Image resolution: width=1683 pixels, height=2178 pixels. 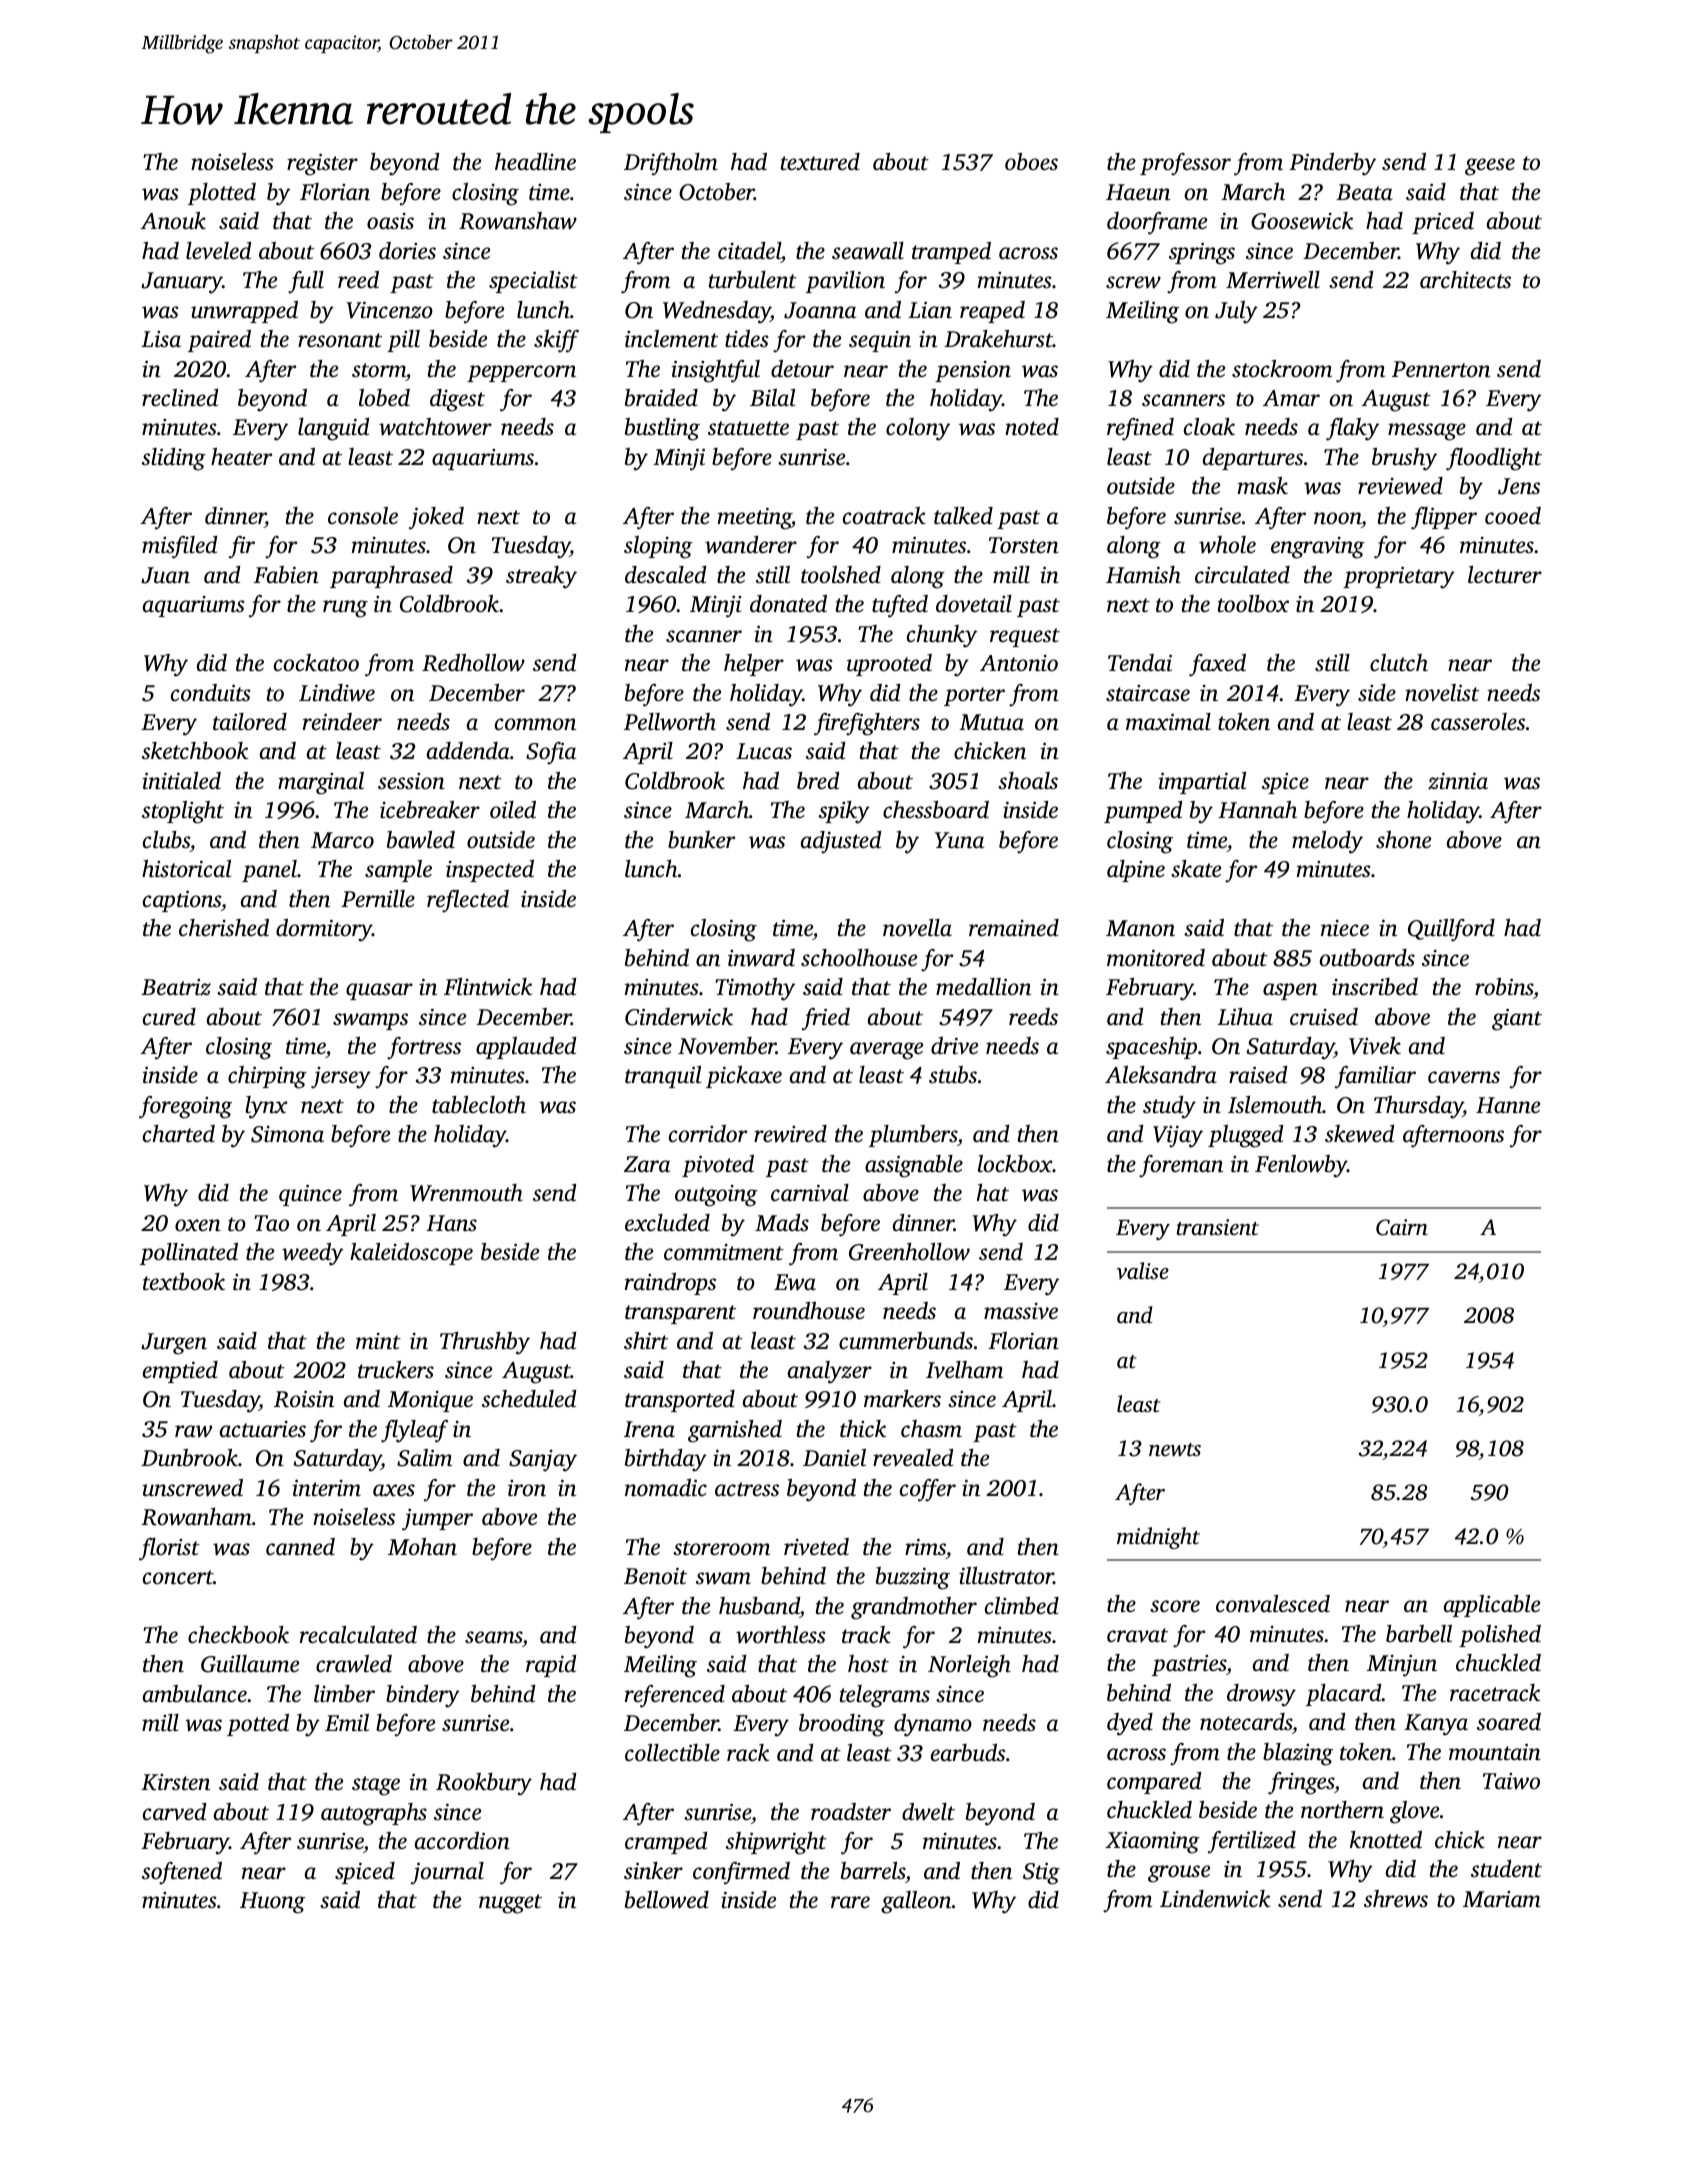 I want to click on glove, so click(x=1414, y=1812).
